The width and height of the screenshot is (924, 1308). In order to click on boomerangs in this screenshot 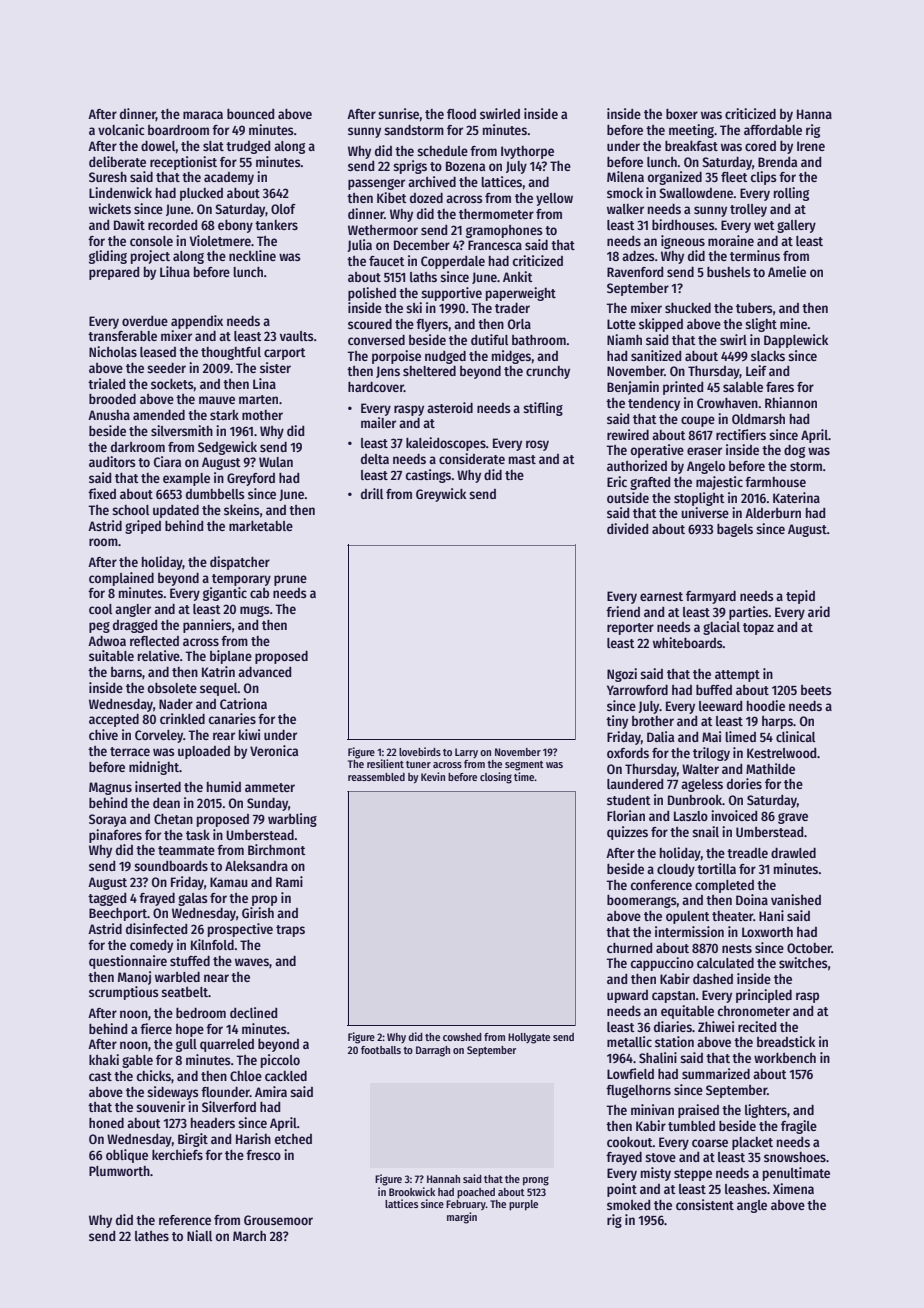, I will do `click(642, 901)`.
